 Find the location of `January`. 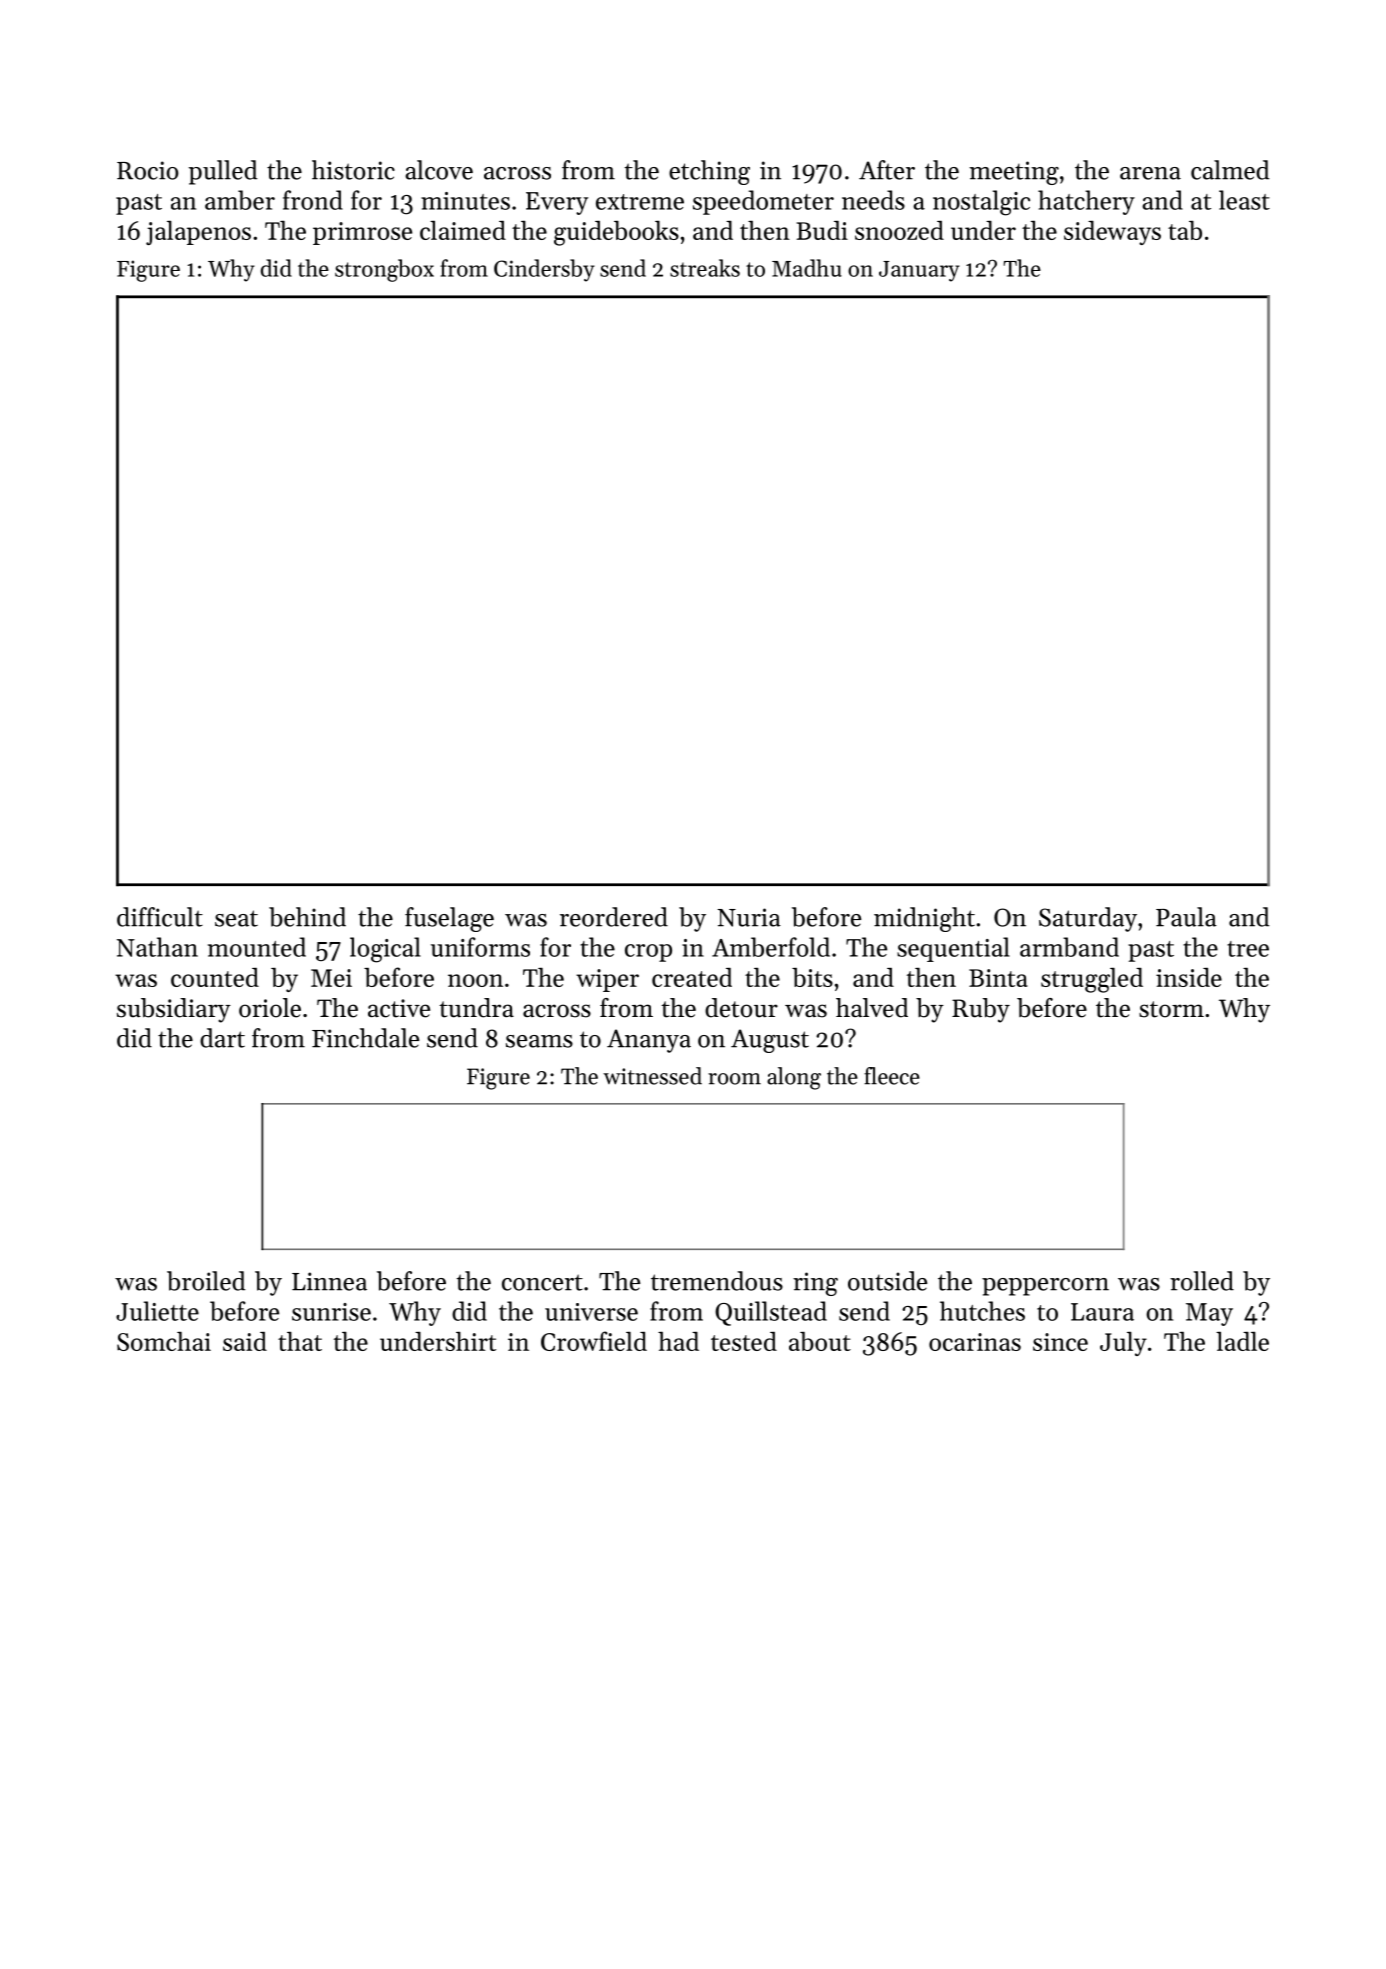

January is located at coordinates (919, 271).
